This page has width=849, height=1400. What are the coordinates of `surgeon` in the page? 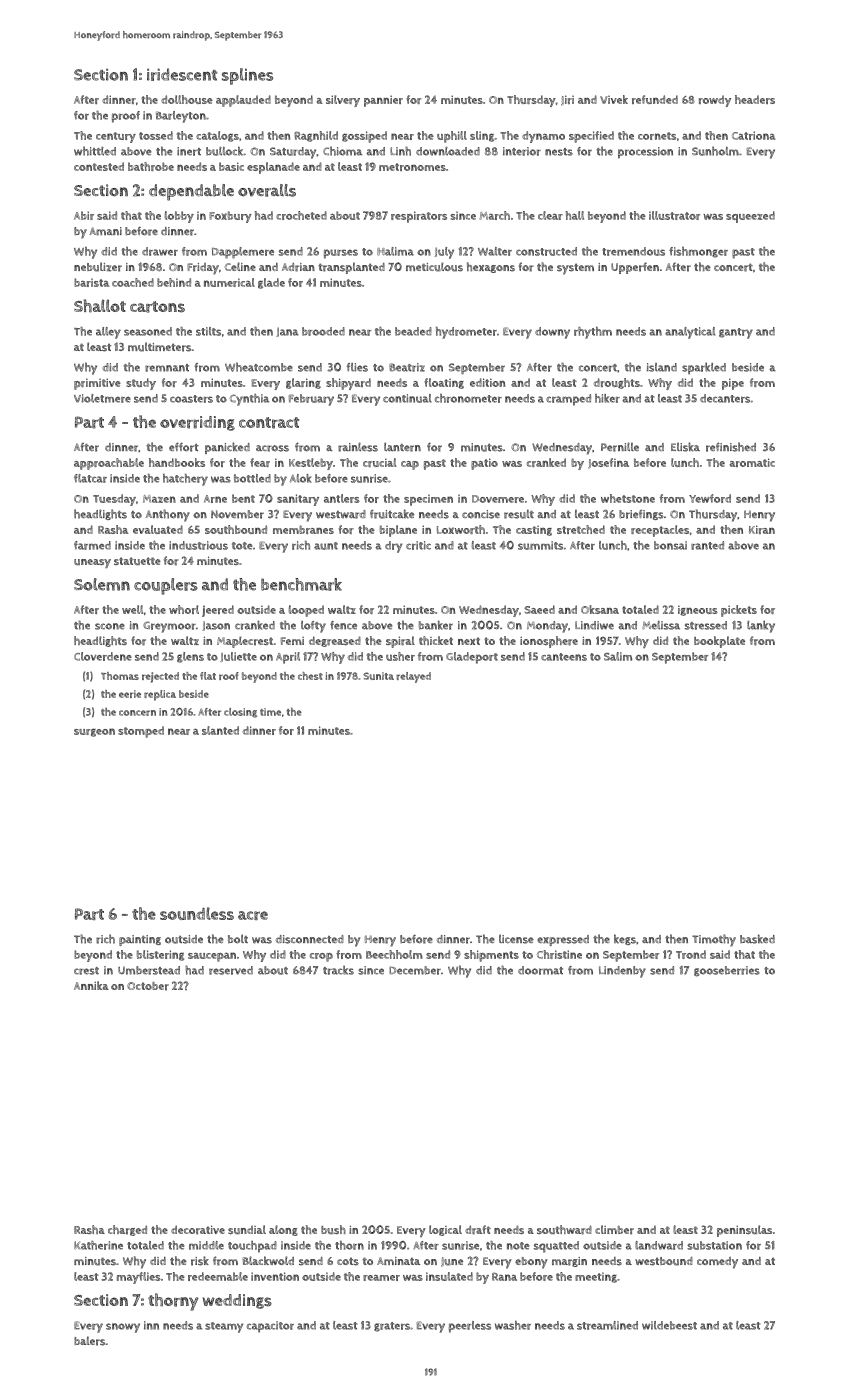 It's located at (94, 732).
